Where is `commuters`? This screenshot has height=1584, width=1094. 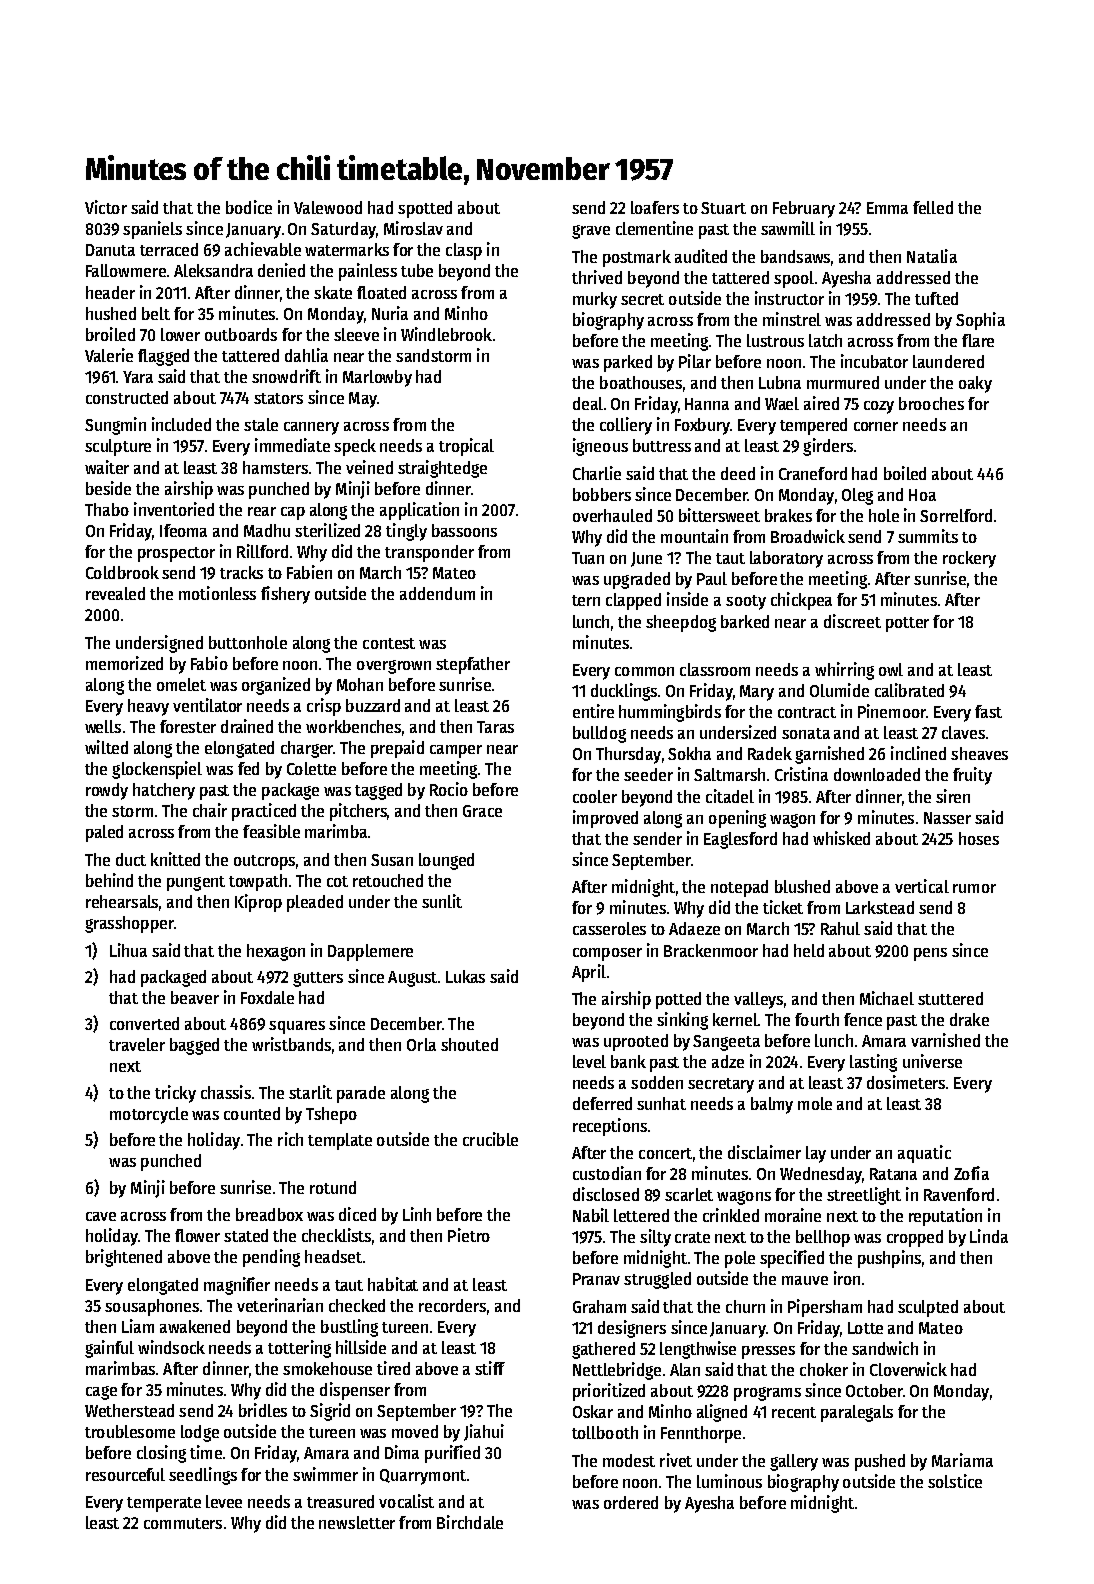 commuters is located at coordinates (183, 1523).
